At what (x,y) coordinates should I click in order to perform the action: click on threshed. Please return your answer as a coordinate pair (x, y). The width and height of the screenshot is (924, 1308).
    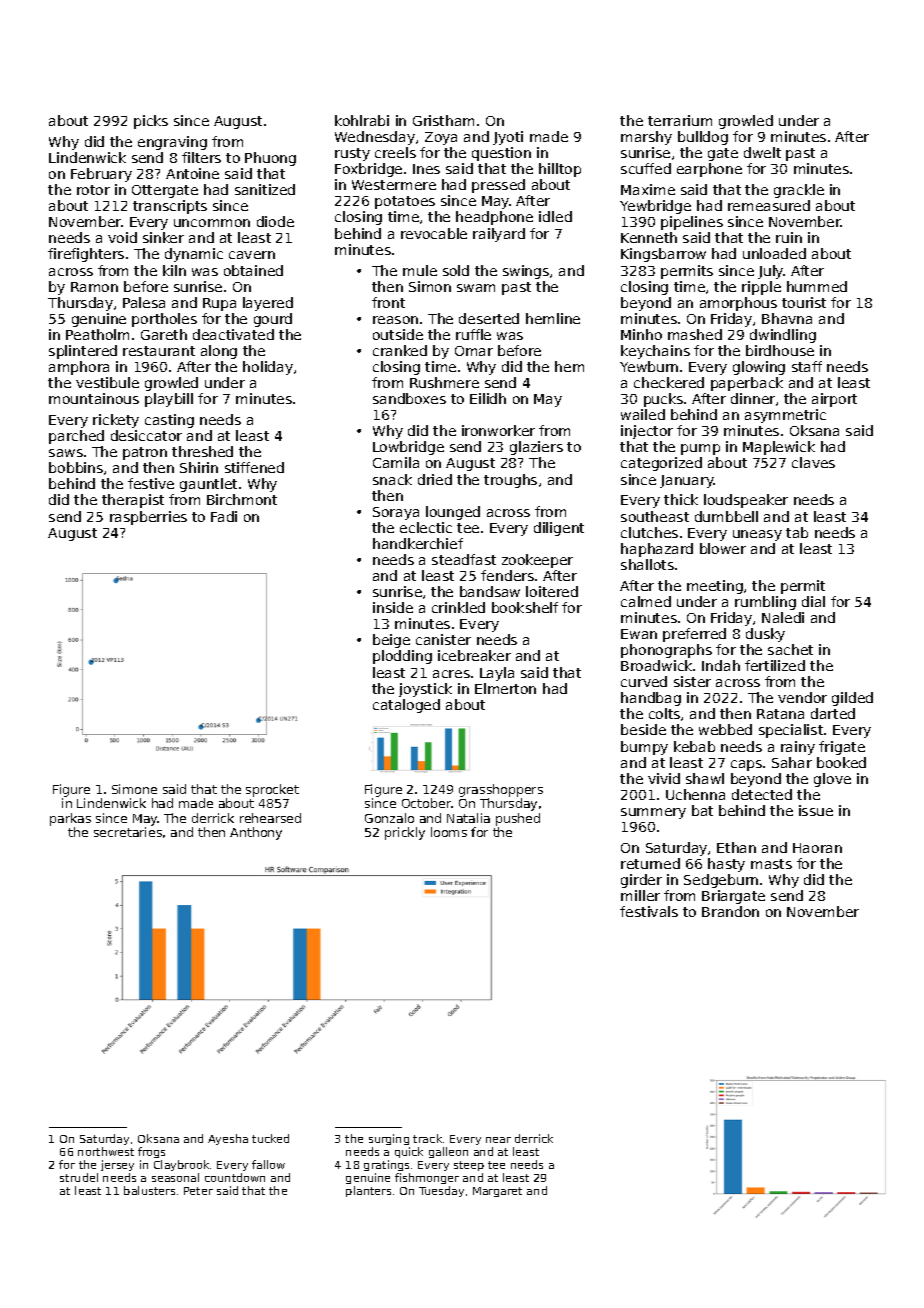
    Looking at the image, I should click on (202, 451).
